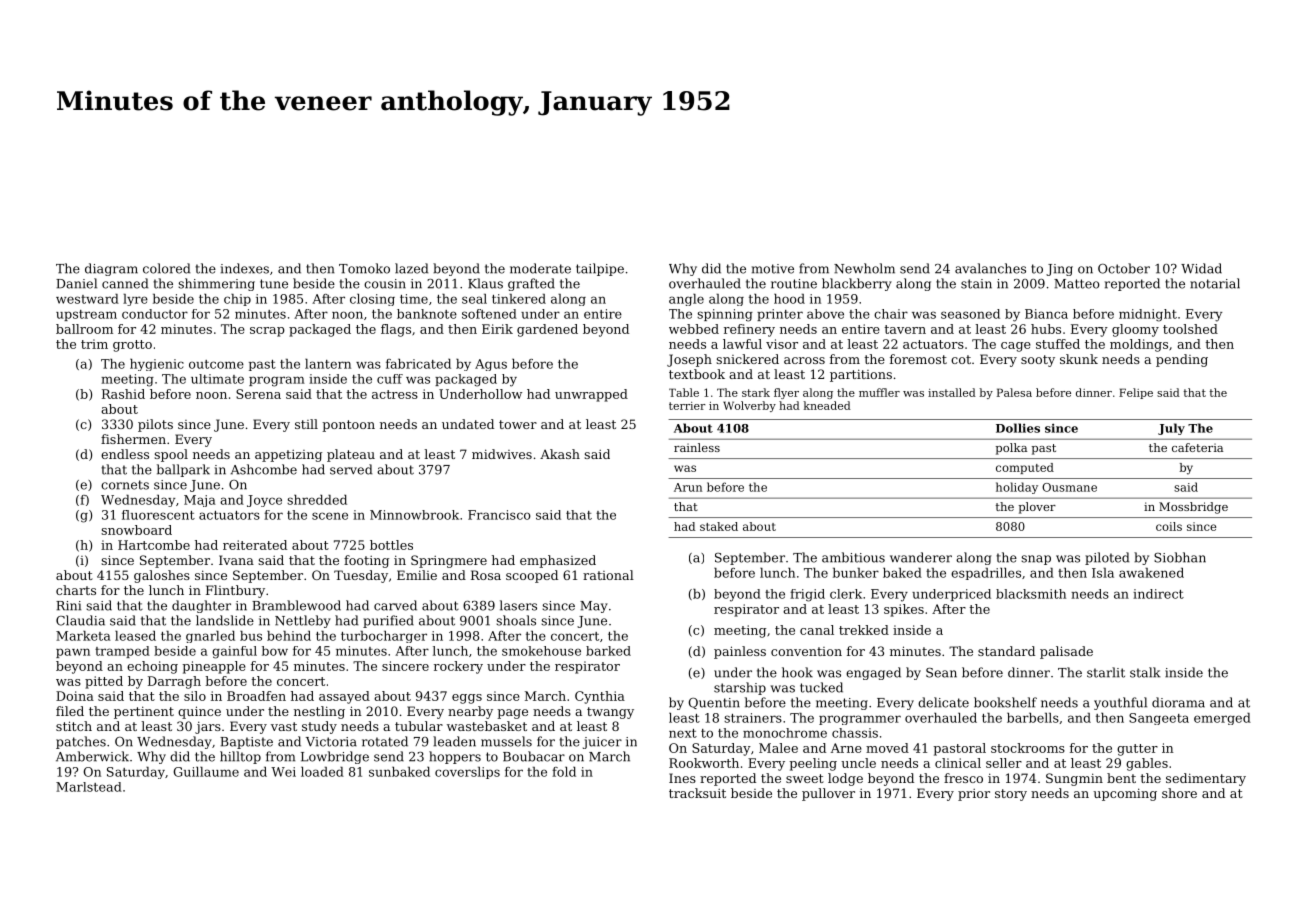  Describe the element at coordinates (284, 726) in the page. I see `vast` at that location.
